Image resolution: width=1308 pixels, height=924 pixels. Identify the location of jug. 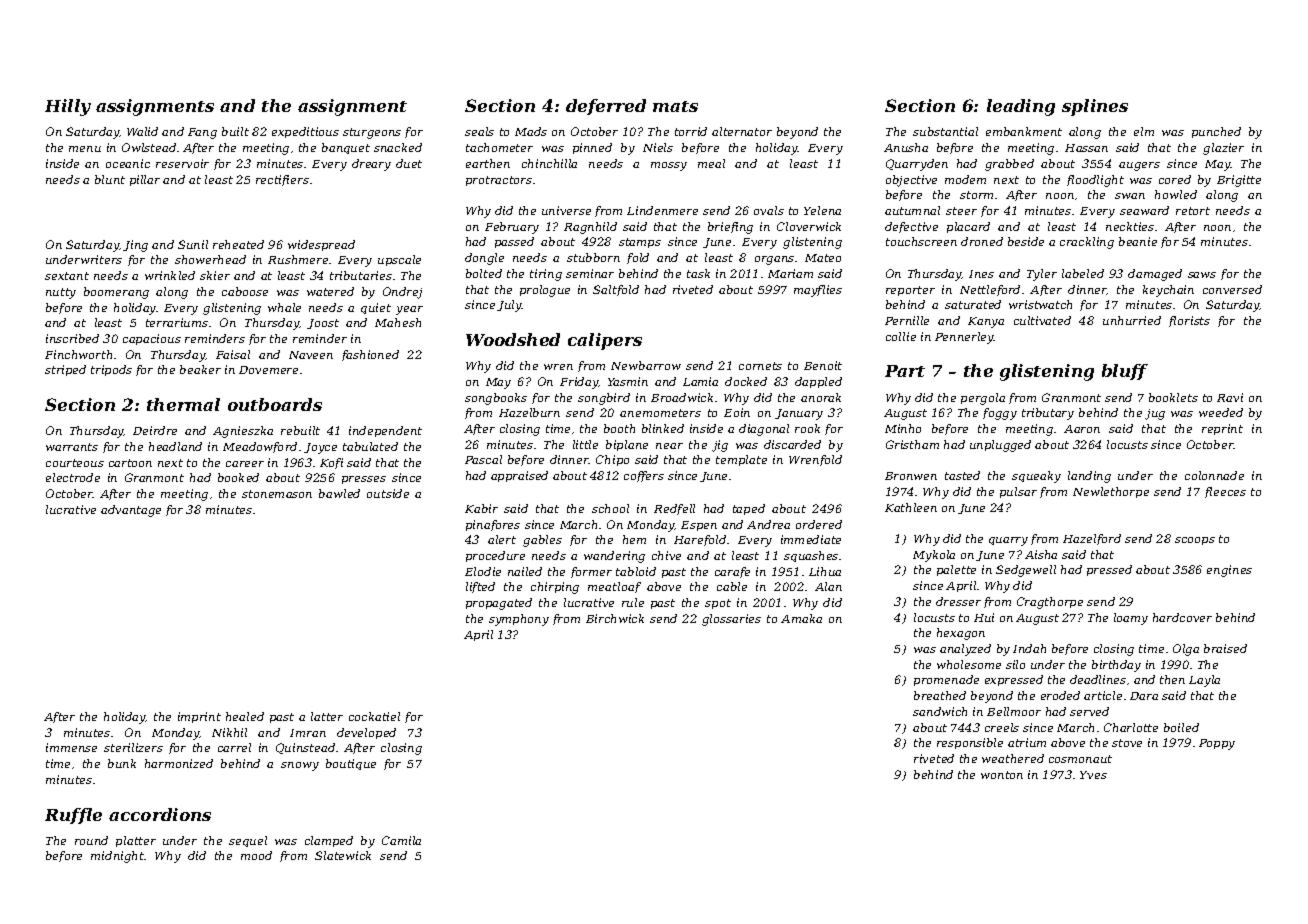
(1155, 414).
